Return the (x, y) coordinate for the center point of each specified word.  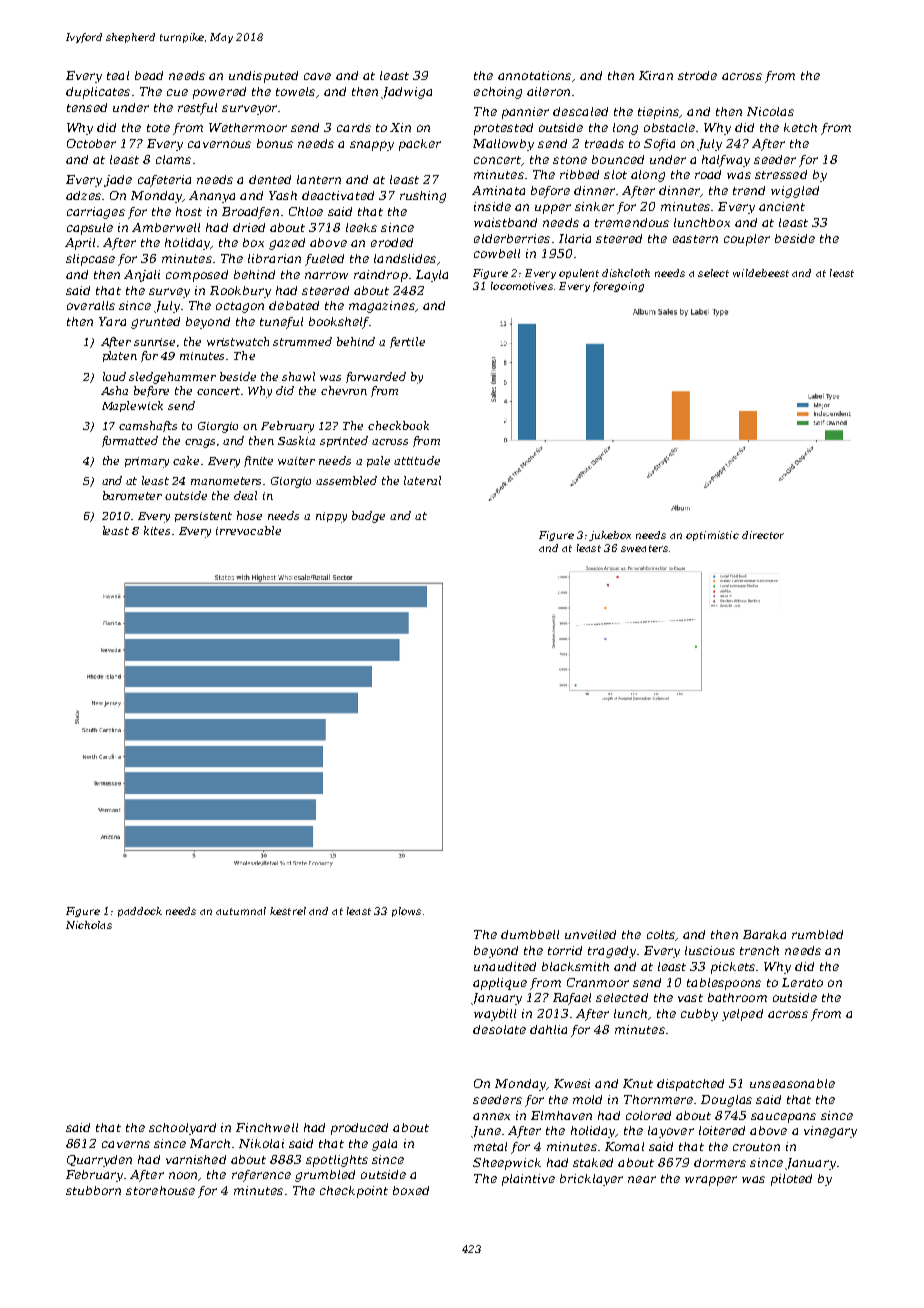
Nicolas (770, 111)
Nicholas (89, 925)
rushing (423, 197)
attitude (417, 460)
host (189, 211)
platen (120, 356)
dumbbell (530, 934)
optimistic (712, 536)
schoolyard (182, 1129)
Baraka (764, 934)
